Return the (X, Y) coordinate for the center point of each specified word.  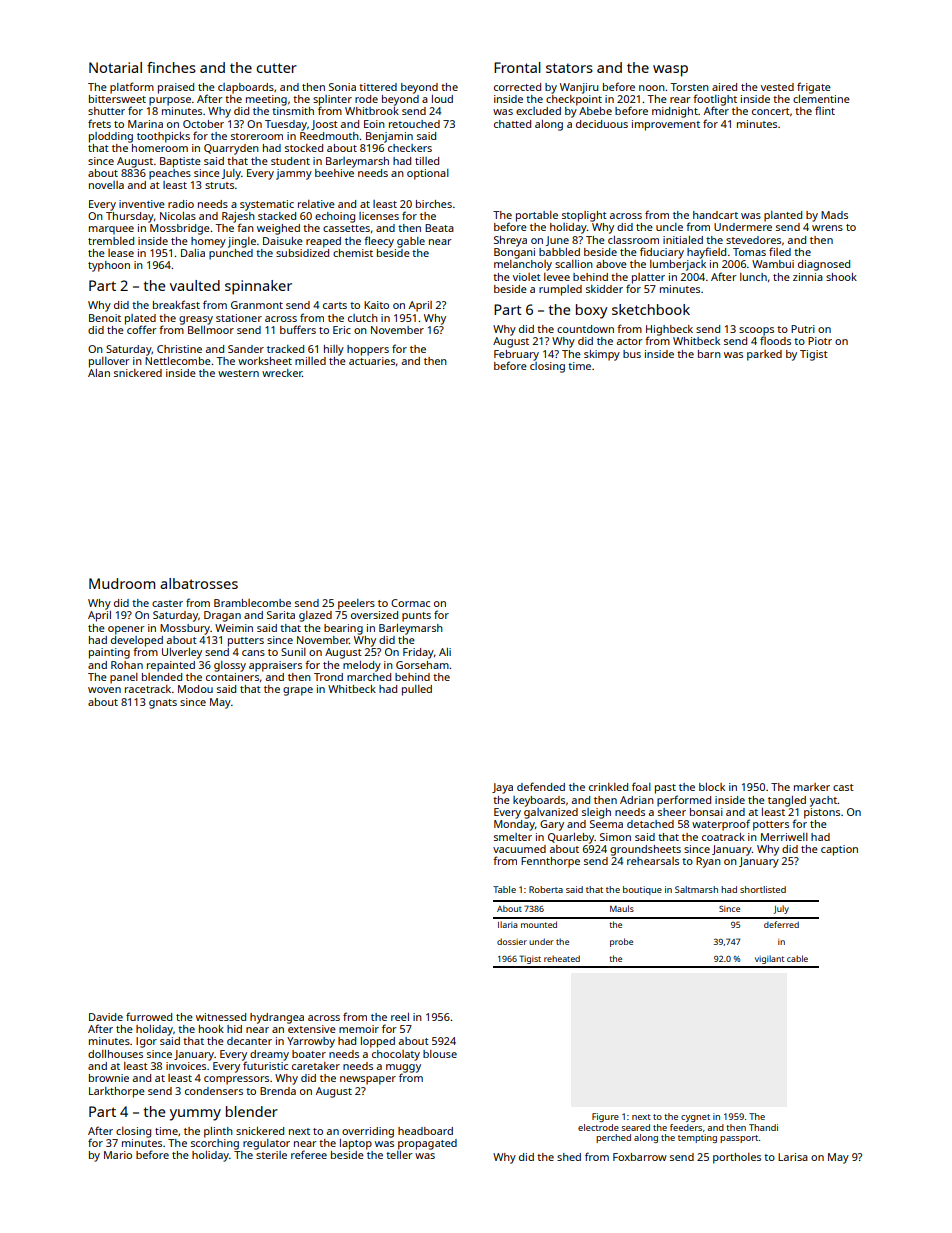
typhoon (109, 266)
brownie (109, 1078)
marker (812, 787)
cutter (276, 68)
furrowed (149, 1016)
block (712, 787)
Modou (195, 689)
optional (428, 174)
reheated (562, 958)
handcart (715, 215)
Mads (834, 215)
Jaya (502, 788)
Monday (514, 825)
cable (797, 958)
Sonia (342, 87)
